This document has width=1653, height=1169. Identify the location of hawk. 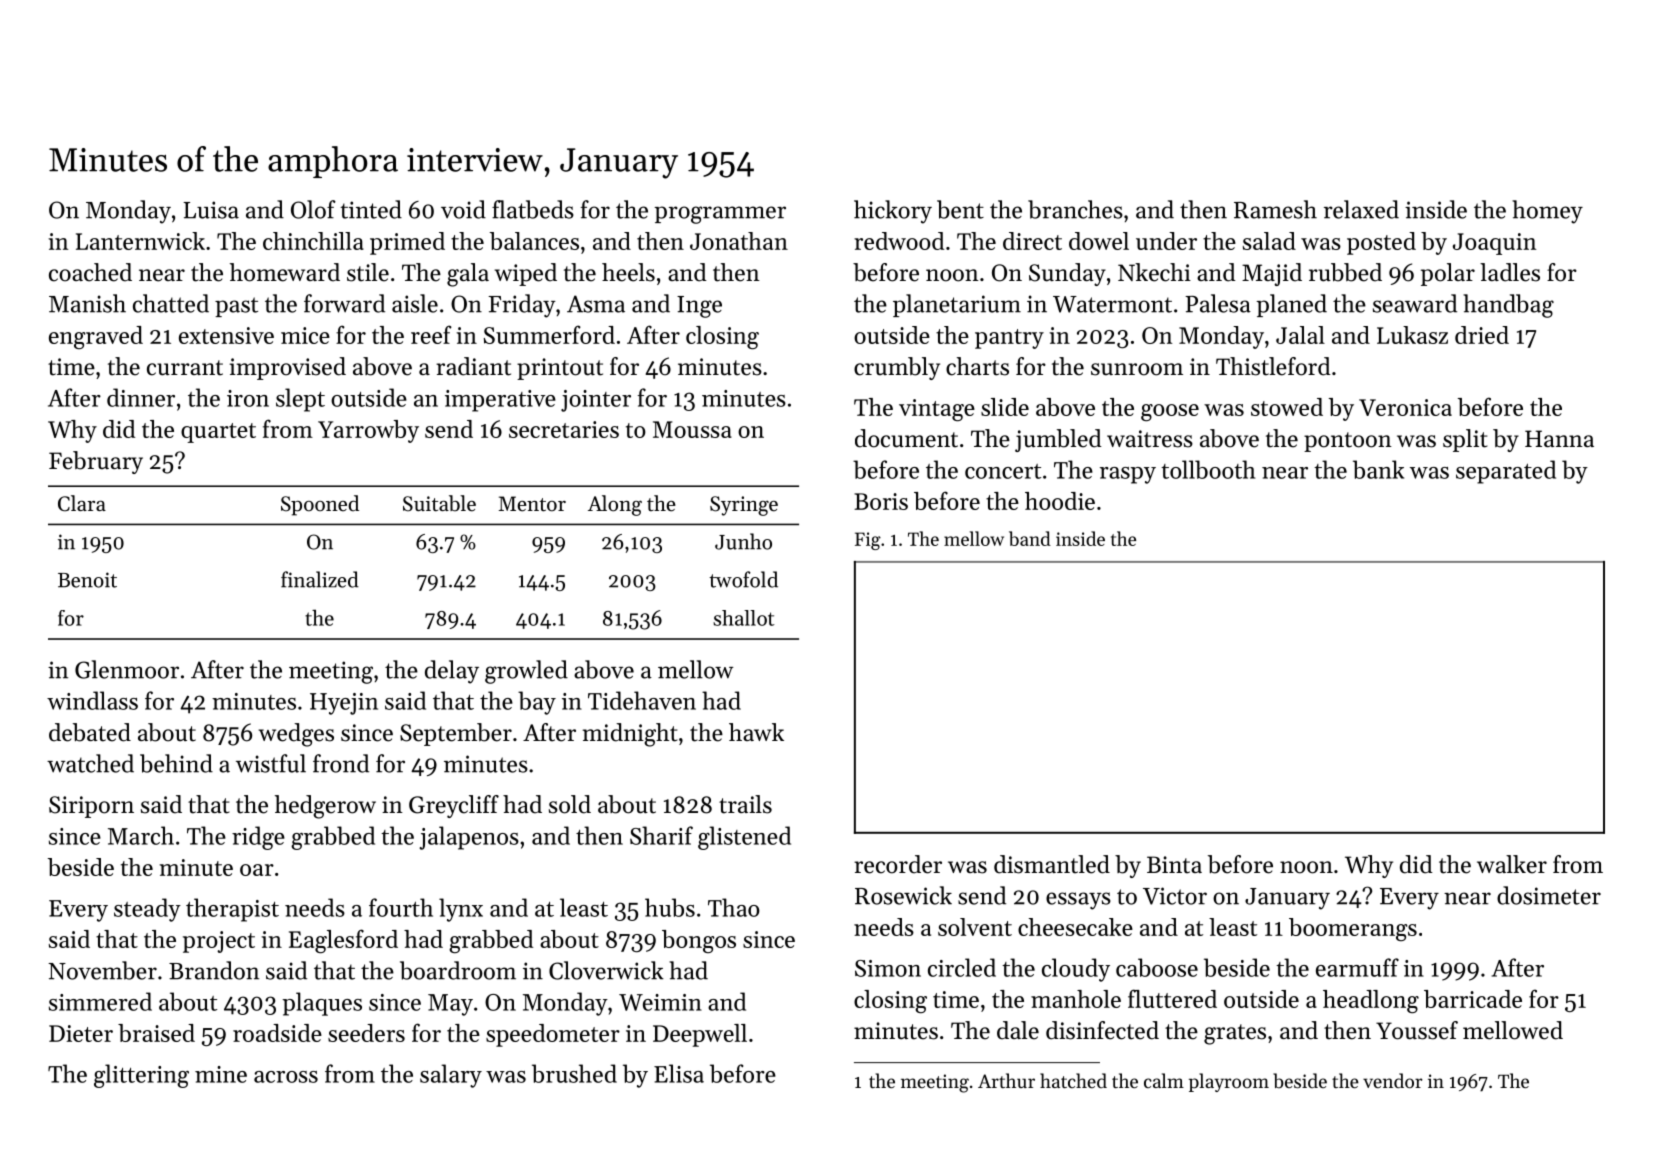
(756, 732).
